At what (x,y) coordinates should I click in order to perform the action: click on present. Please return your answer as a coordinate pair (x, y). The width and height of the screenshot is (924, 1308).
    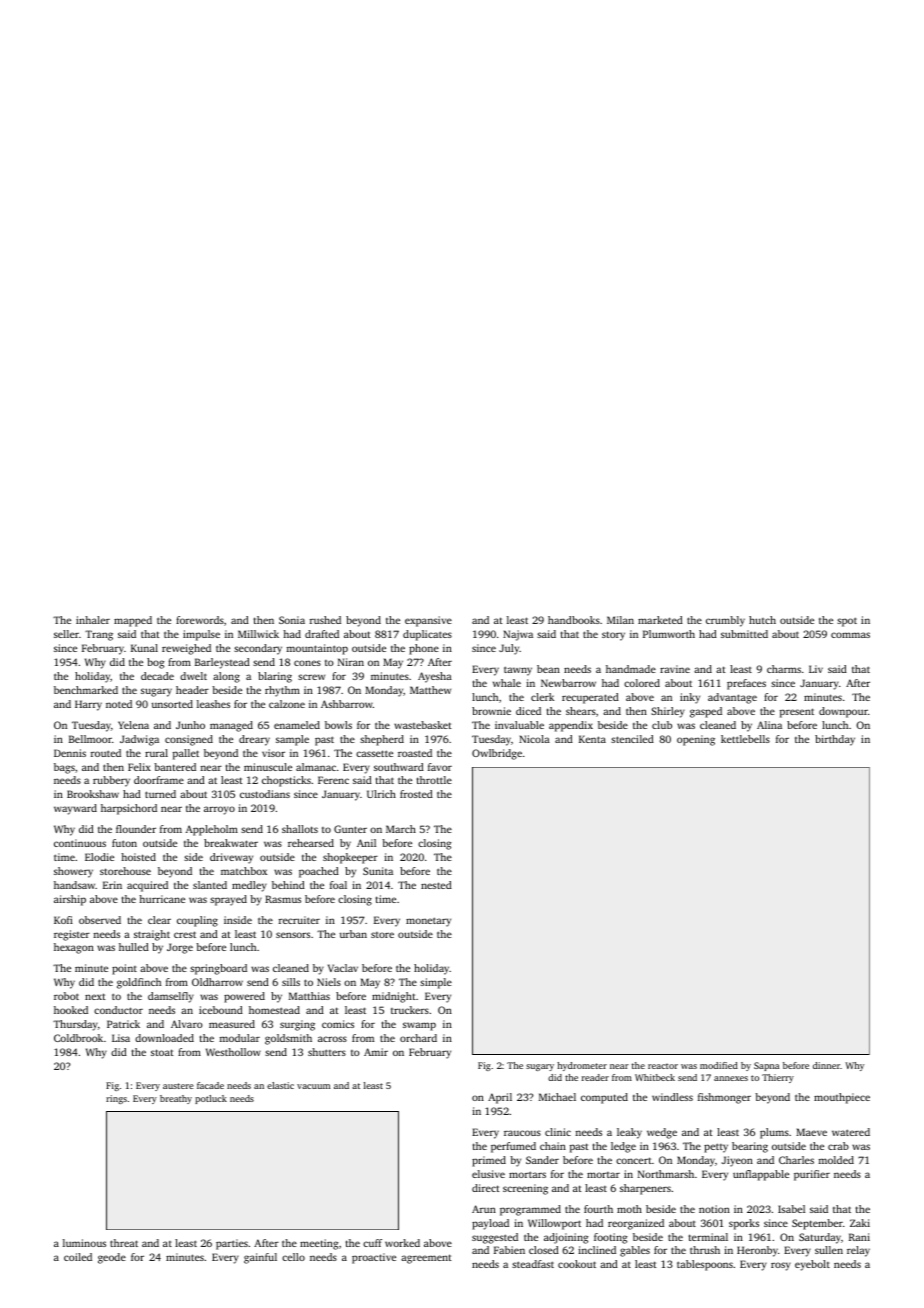
    Looking at the image, I should click on (797, 713).
